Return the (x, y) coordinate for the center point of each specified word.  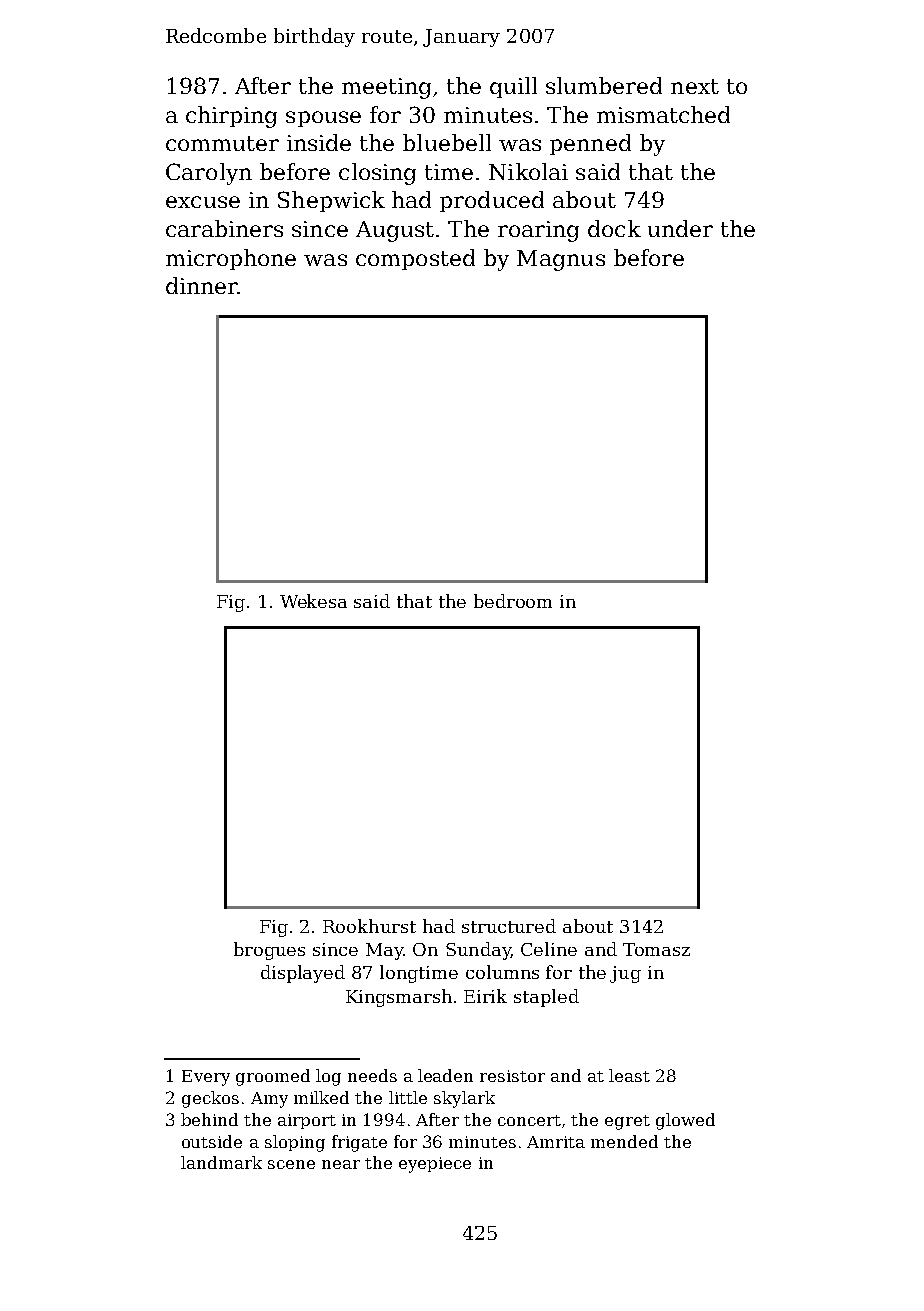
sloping (295, 1143)
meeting (386, 88)
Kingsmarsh (399, 998)
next (695, 86)
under (680, 228)
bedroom (513, 601)
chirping (231, 117)
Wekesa (313, 601)
